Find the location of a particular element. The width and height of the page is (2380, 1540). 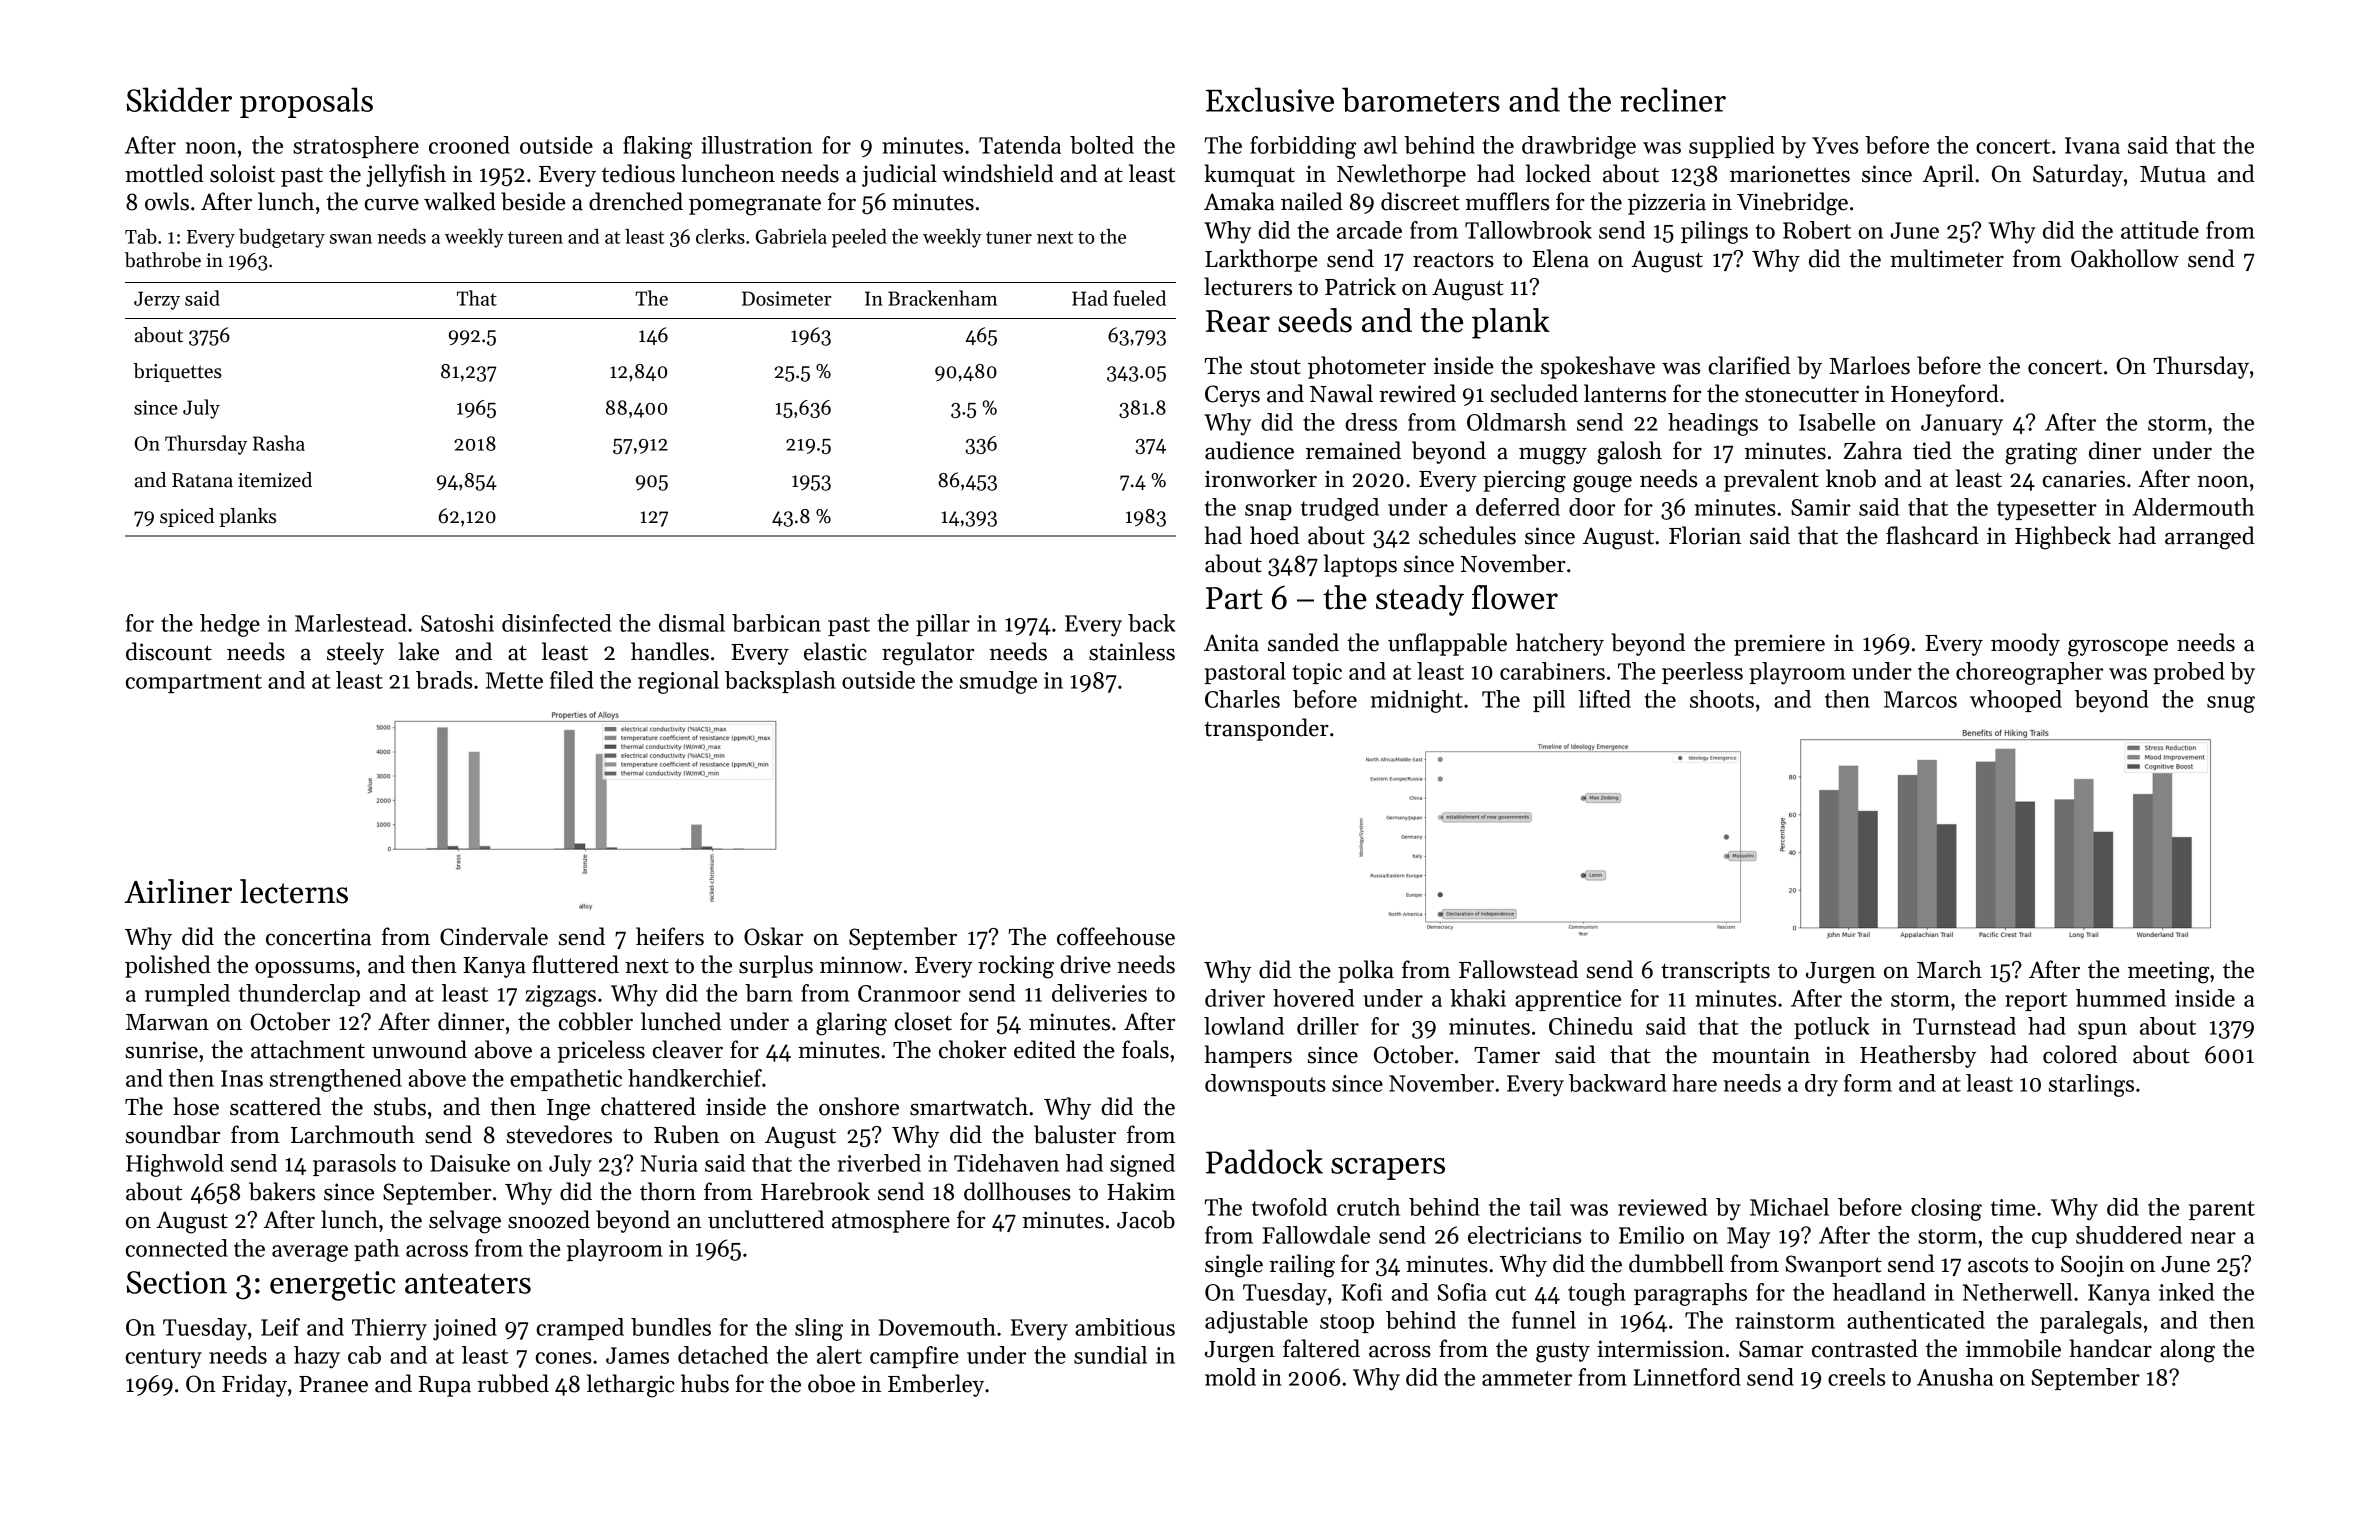

Cerys is located at coordinates (1232, 396).
